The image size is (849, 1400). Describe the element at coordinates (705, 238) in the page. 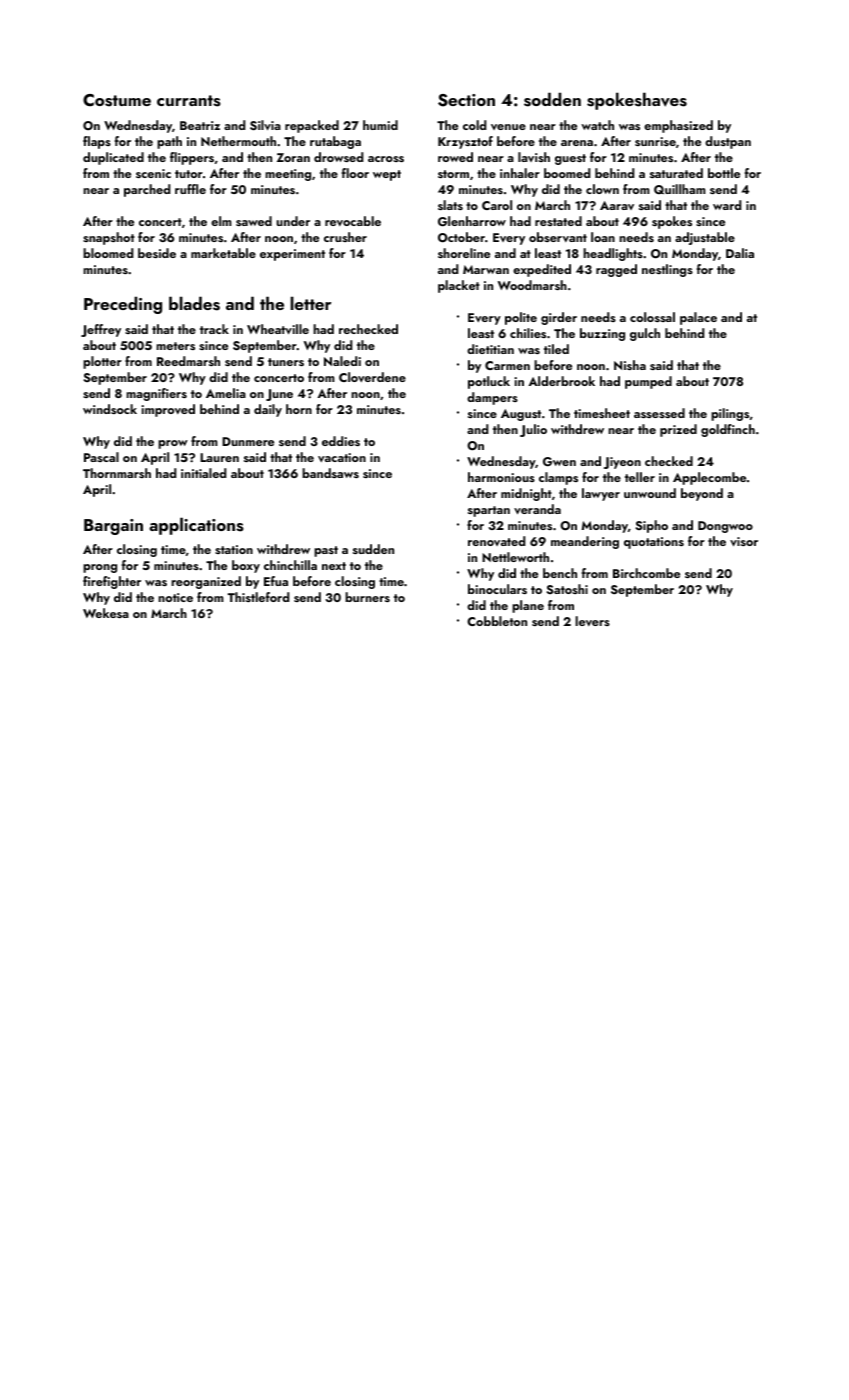

I see `adjustable` at that location.
